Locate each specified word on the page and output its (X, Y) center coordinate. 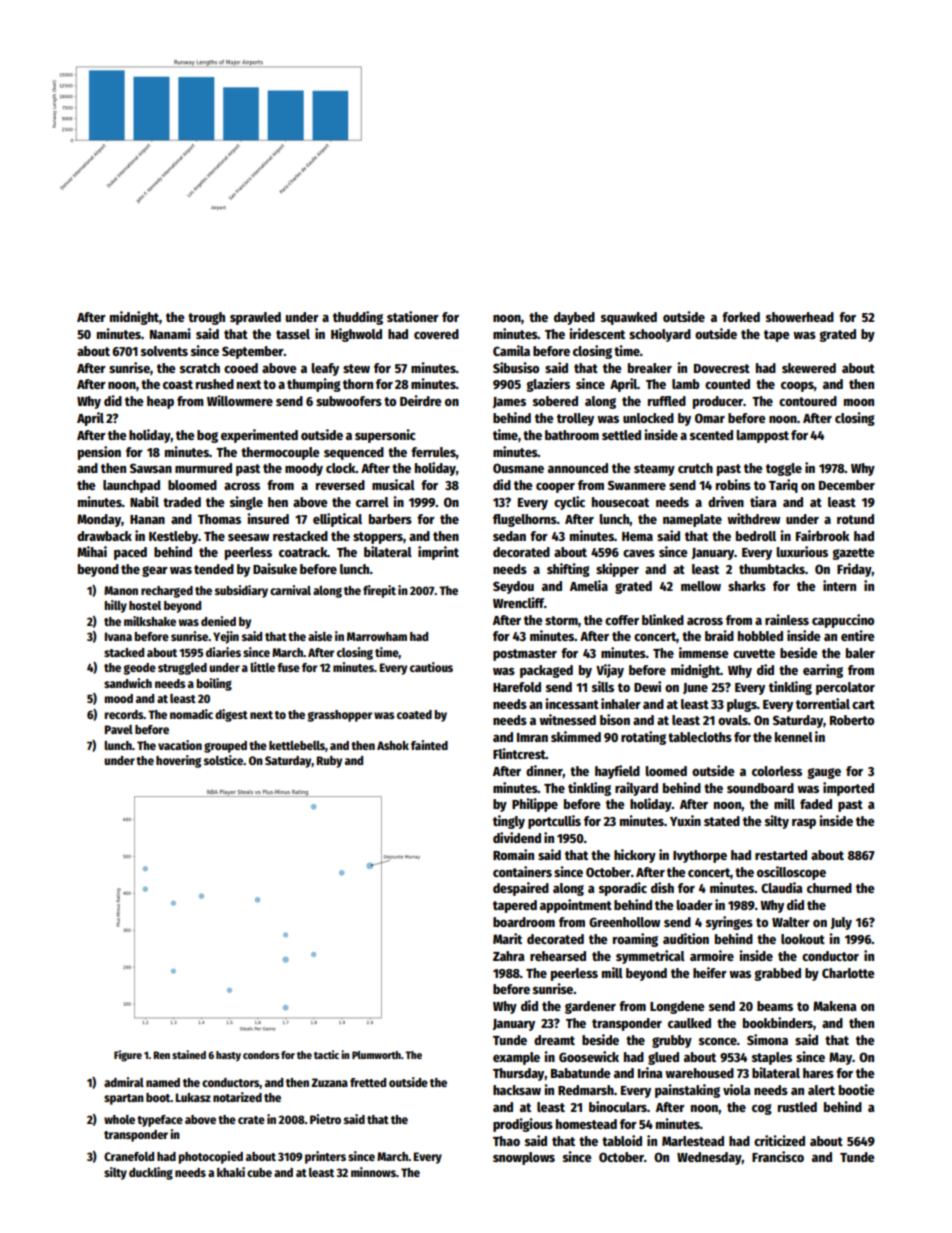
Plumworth (376, 1055)
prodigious (523, 1125)
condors (261, 1055)
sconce (718, 1041)
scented (711, 435)
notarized (237, 1097)
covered (436, 334)
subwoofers (349, 401)
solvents (164, 351)
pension (99, 453)
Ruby (329, 762)
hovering (178, 761)
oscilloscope (791, 873)
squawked (629, 318)
